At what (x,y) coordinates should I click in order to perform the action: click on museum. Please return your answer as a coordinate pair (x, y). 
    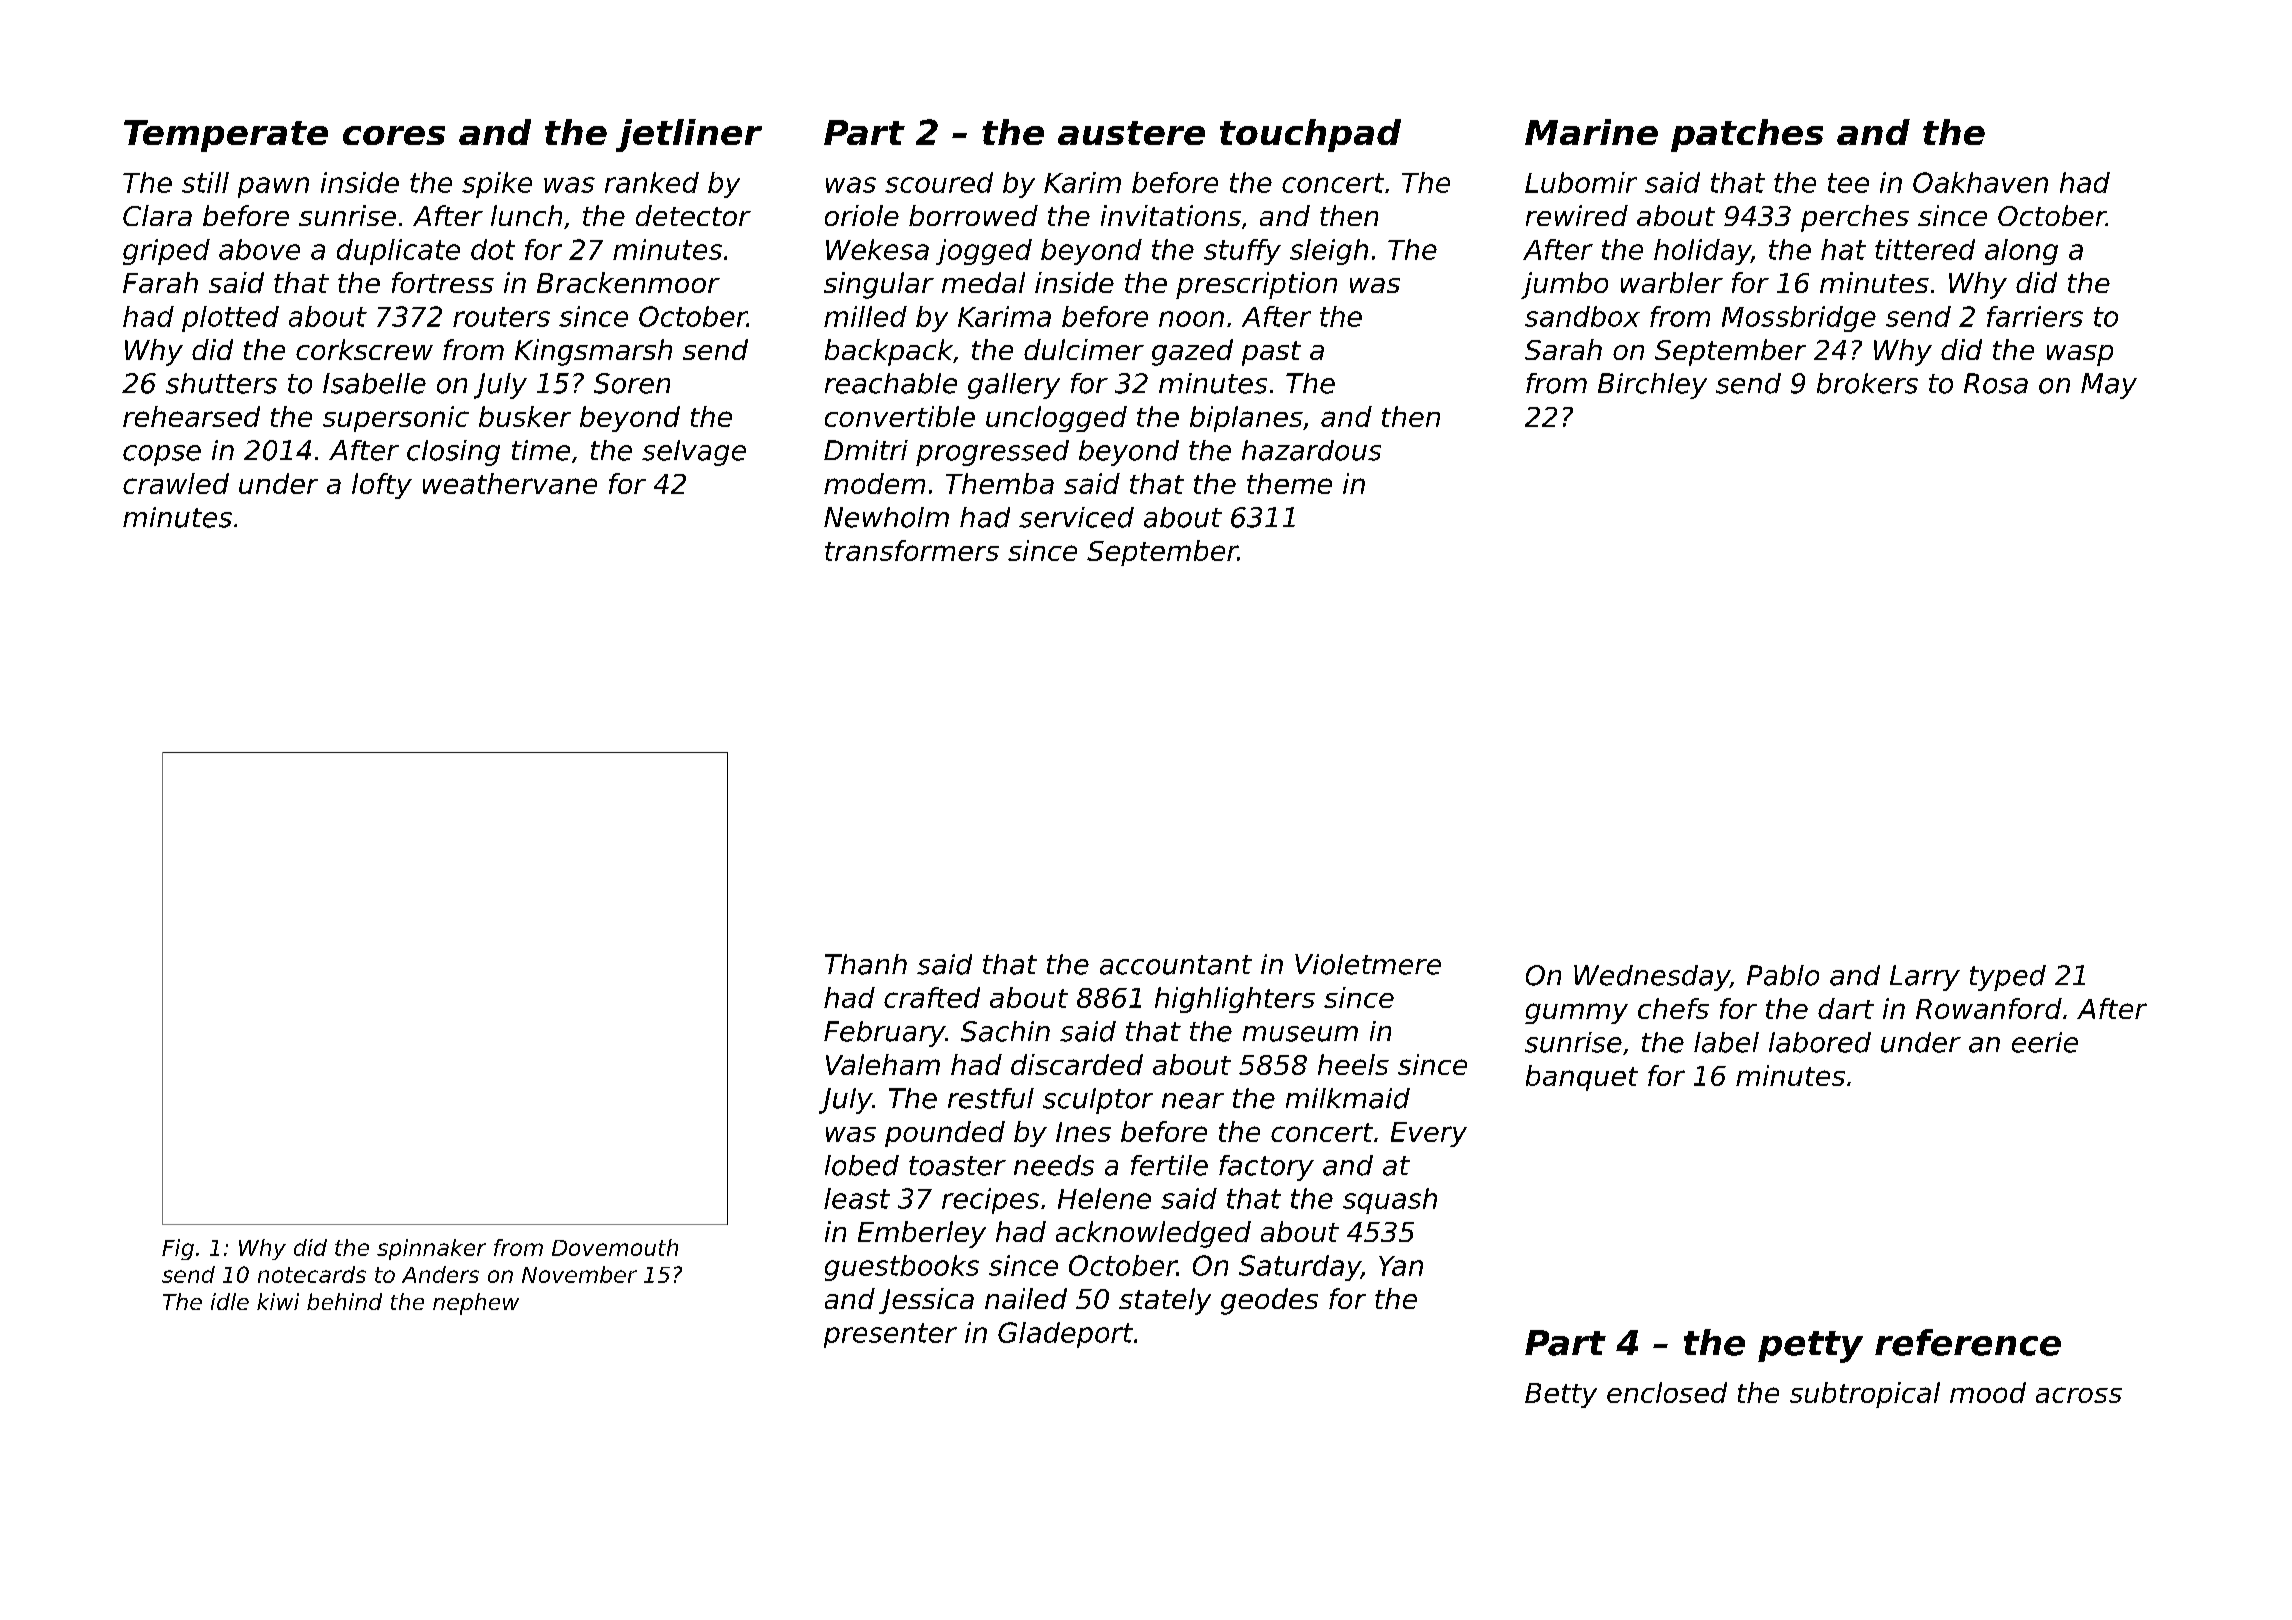
    Looking at the image, I should click on (1300, 1034).
